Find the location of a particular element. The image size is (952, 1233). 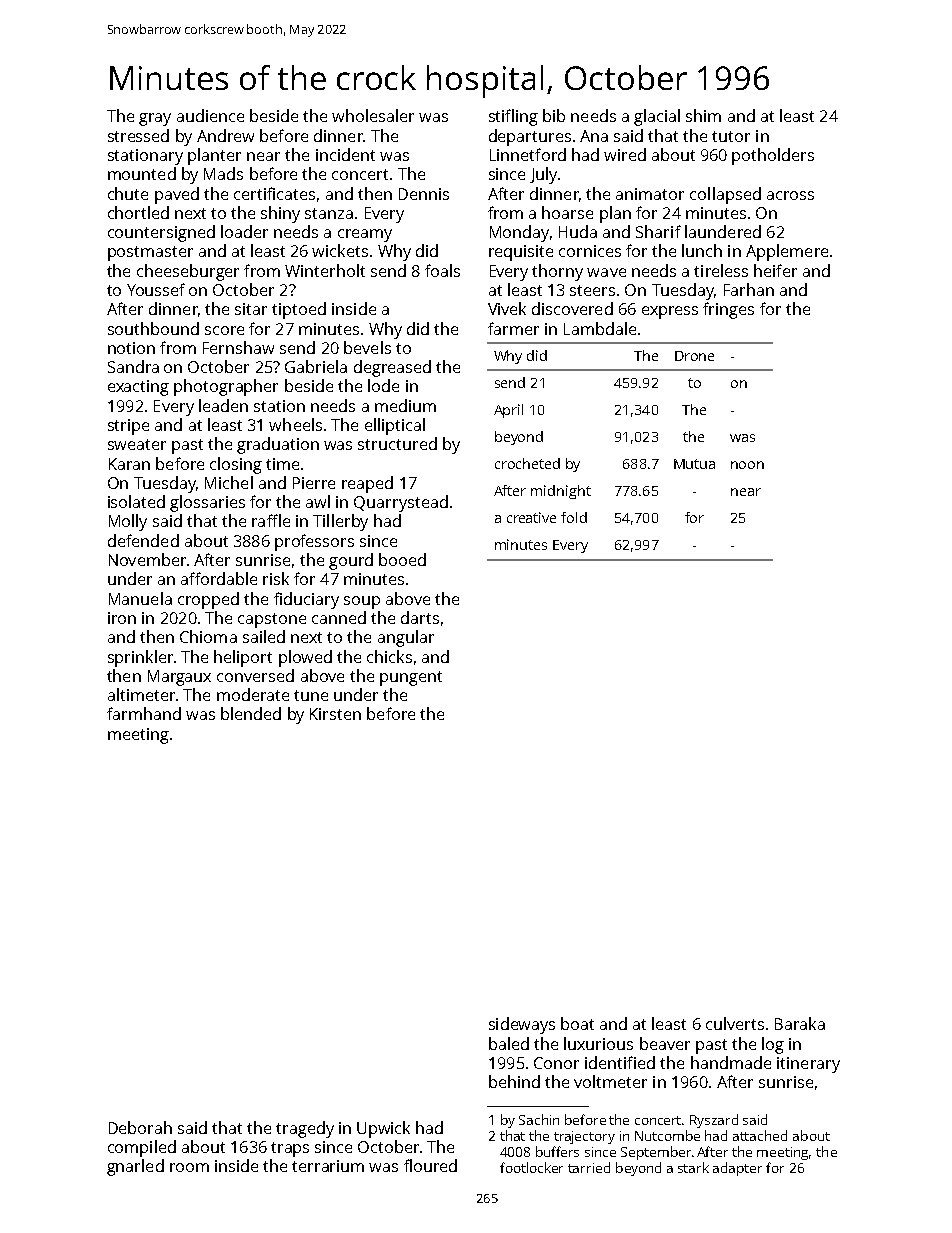

gnarled is located at coordinates (135, 1167).
